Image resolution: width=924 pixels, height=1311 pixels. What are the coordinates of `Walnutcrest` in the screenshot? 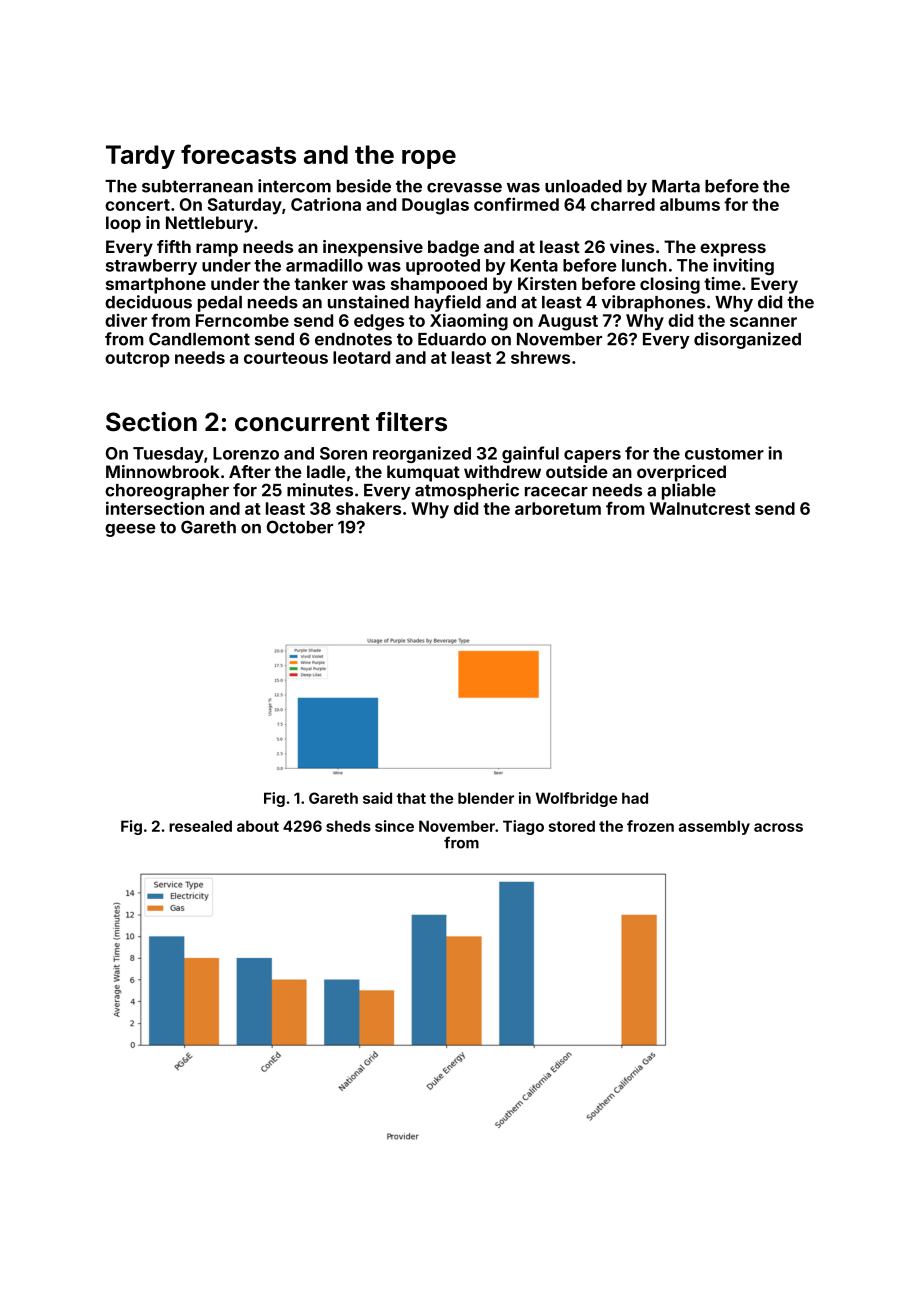 It's located at (700, 508).
